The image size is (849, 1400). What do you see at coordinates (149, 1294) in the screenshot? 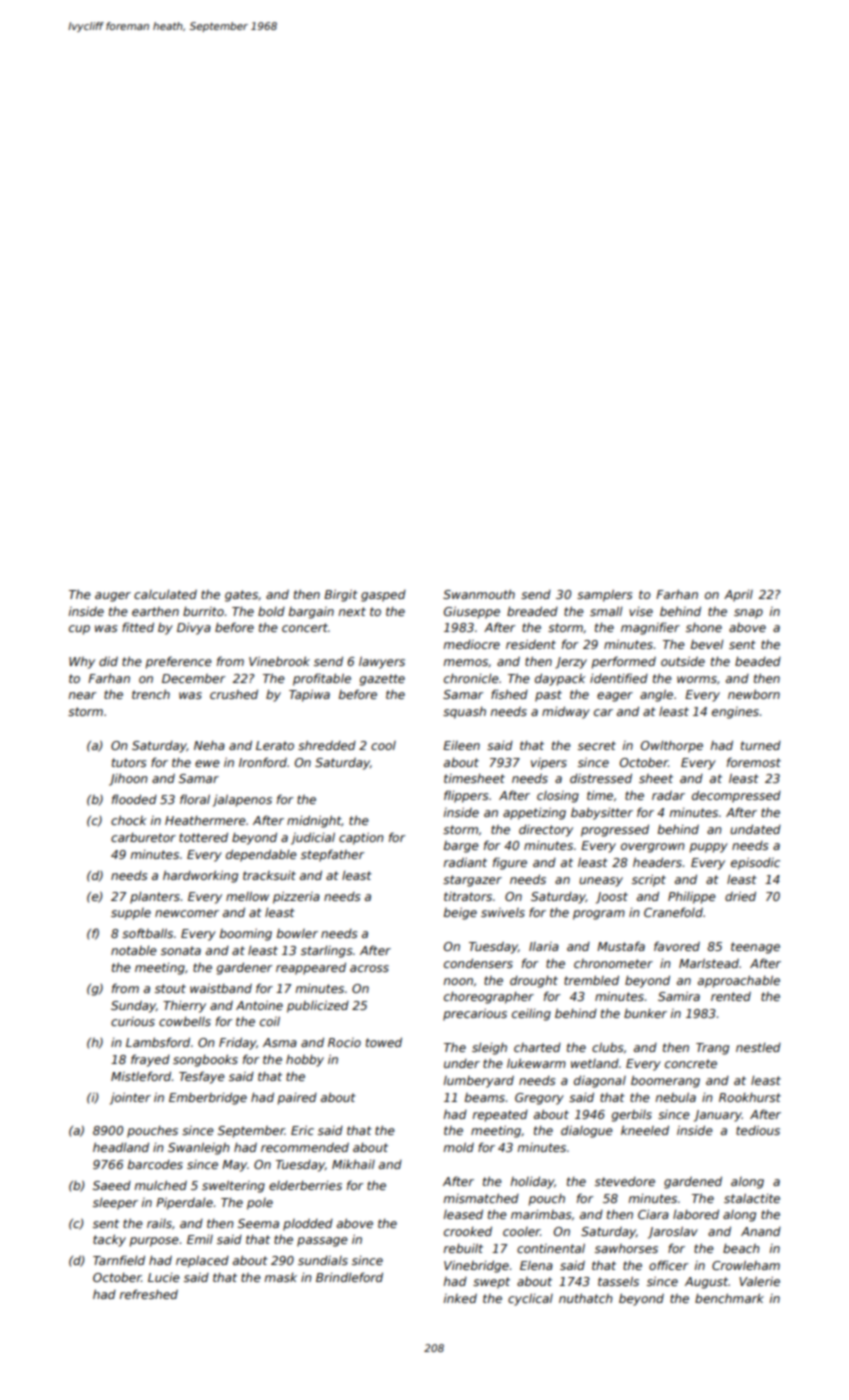
I see `refreshed` at bounding box center [149, 1294].
